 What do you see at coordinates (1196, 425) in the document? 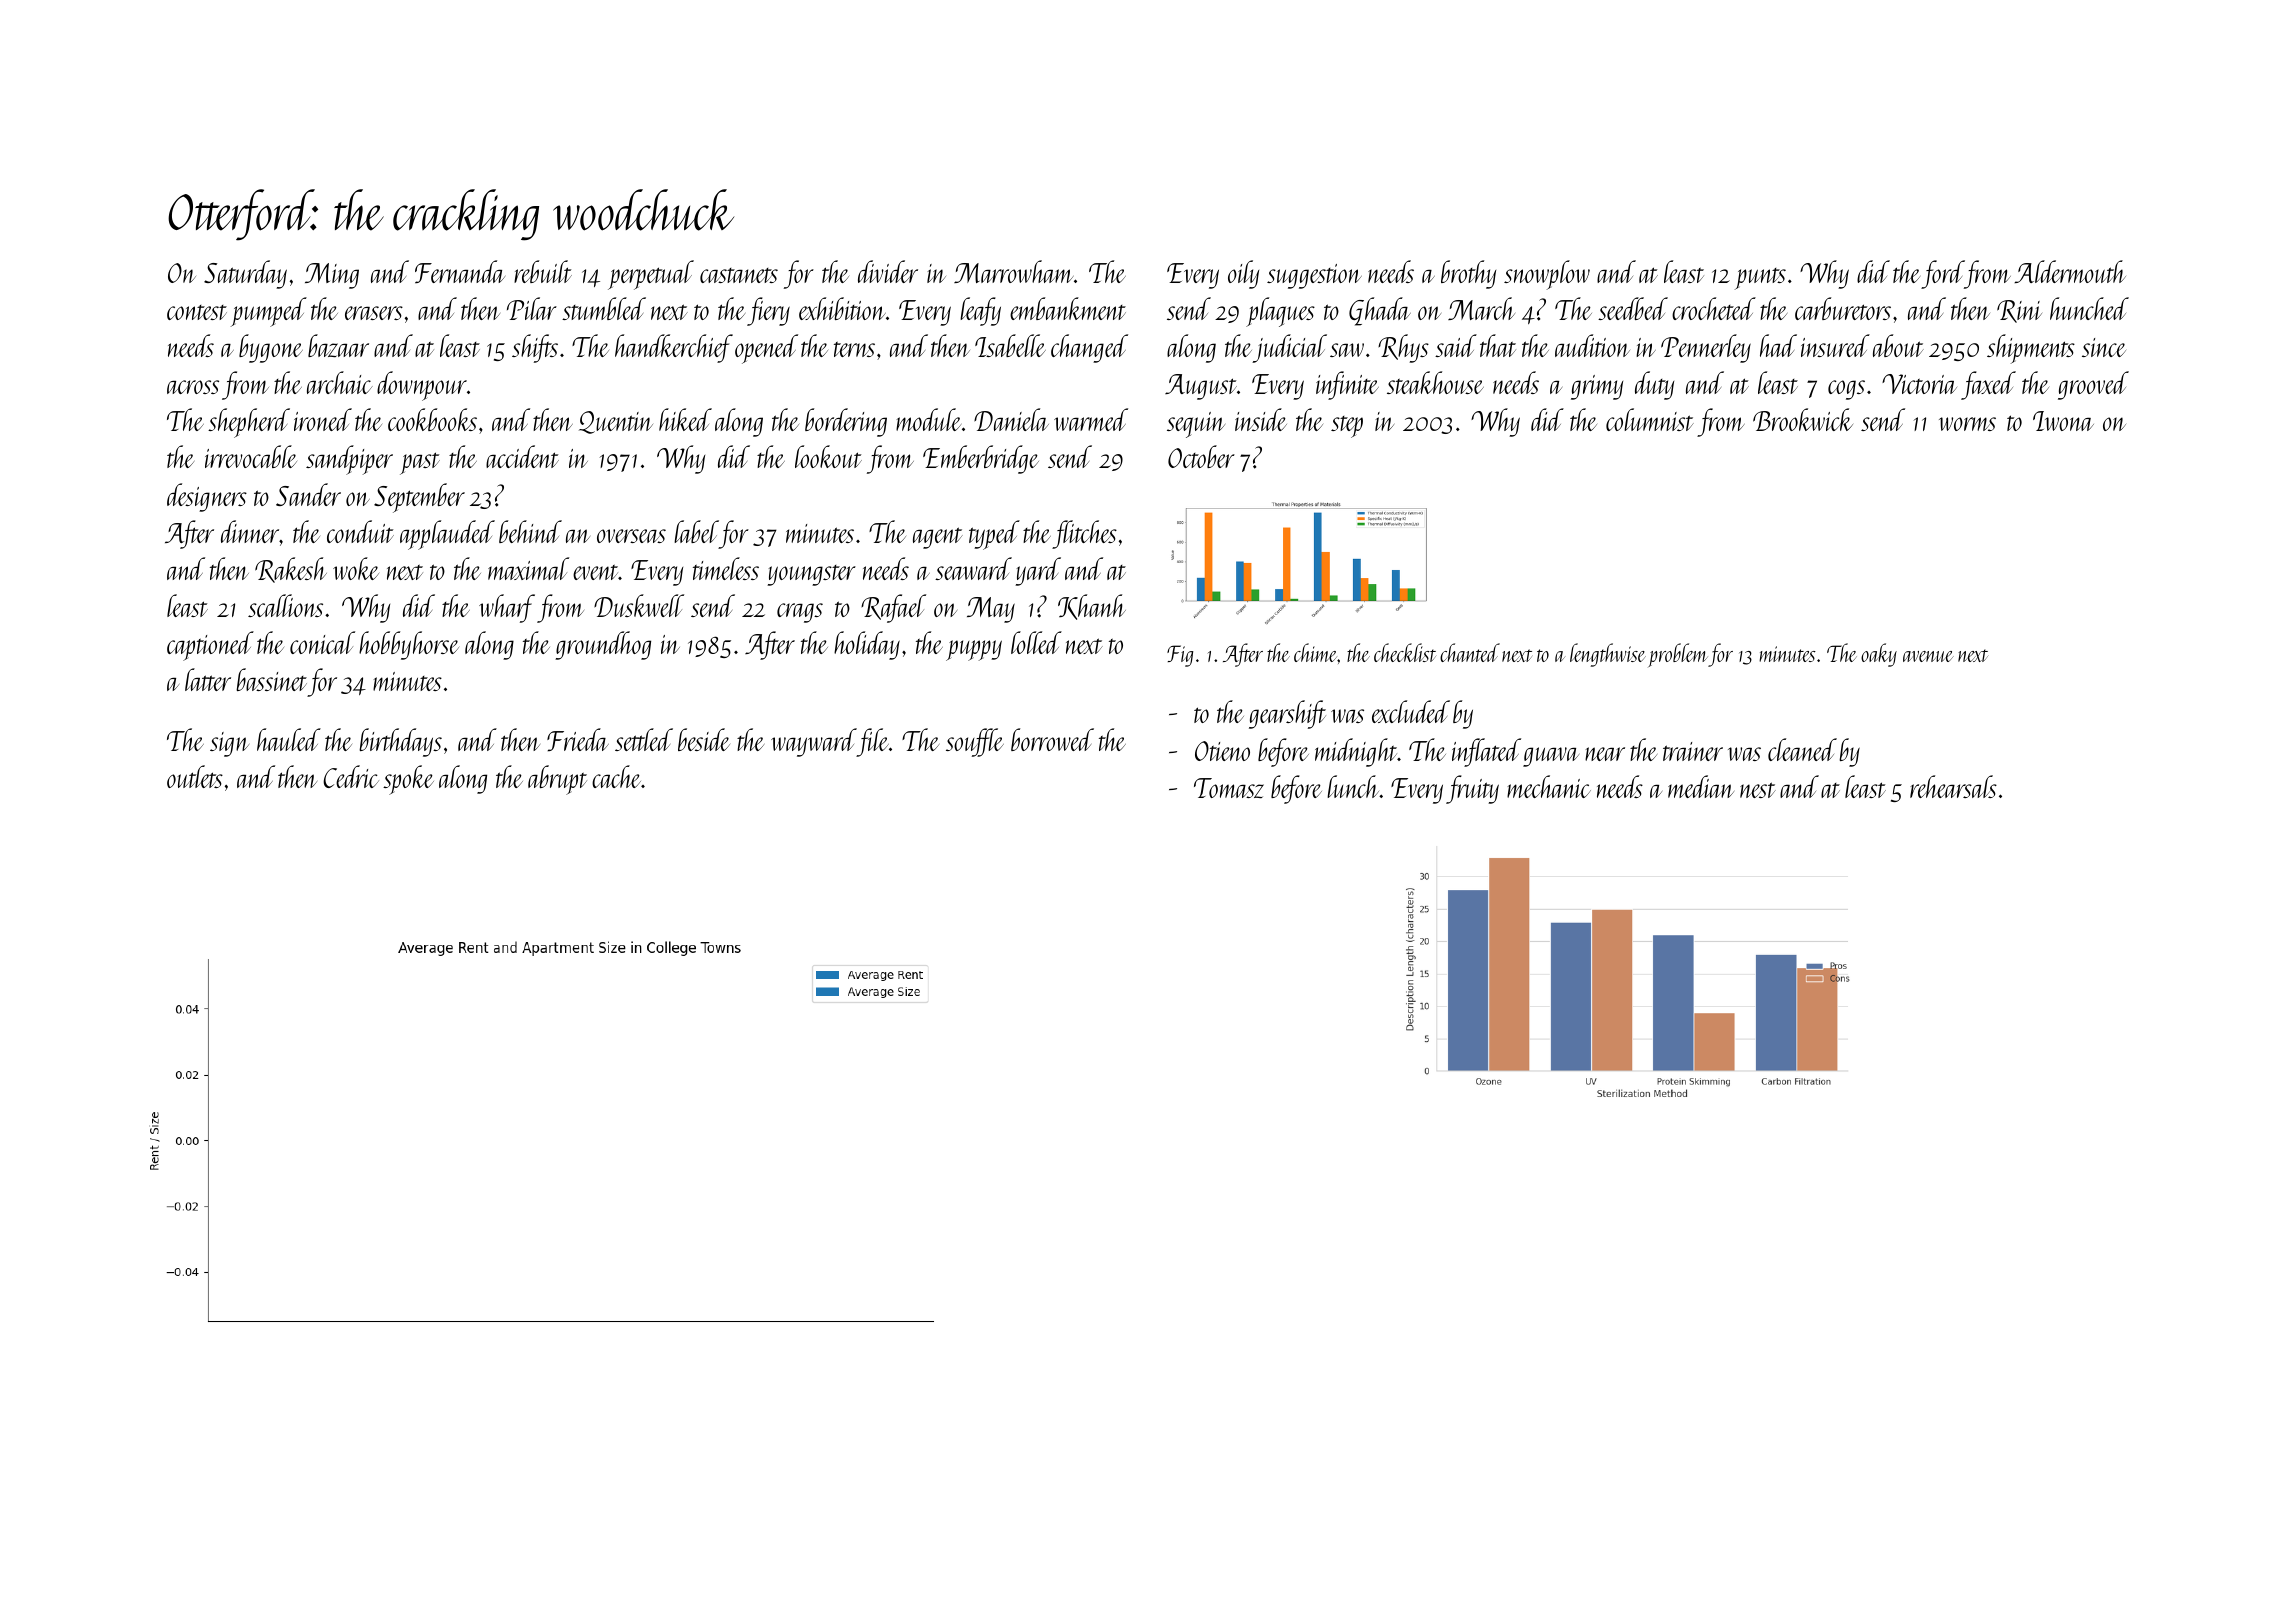
I see `sequin` at bounding box center [1196, 425].
